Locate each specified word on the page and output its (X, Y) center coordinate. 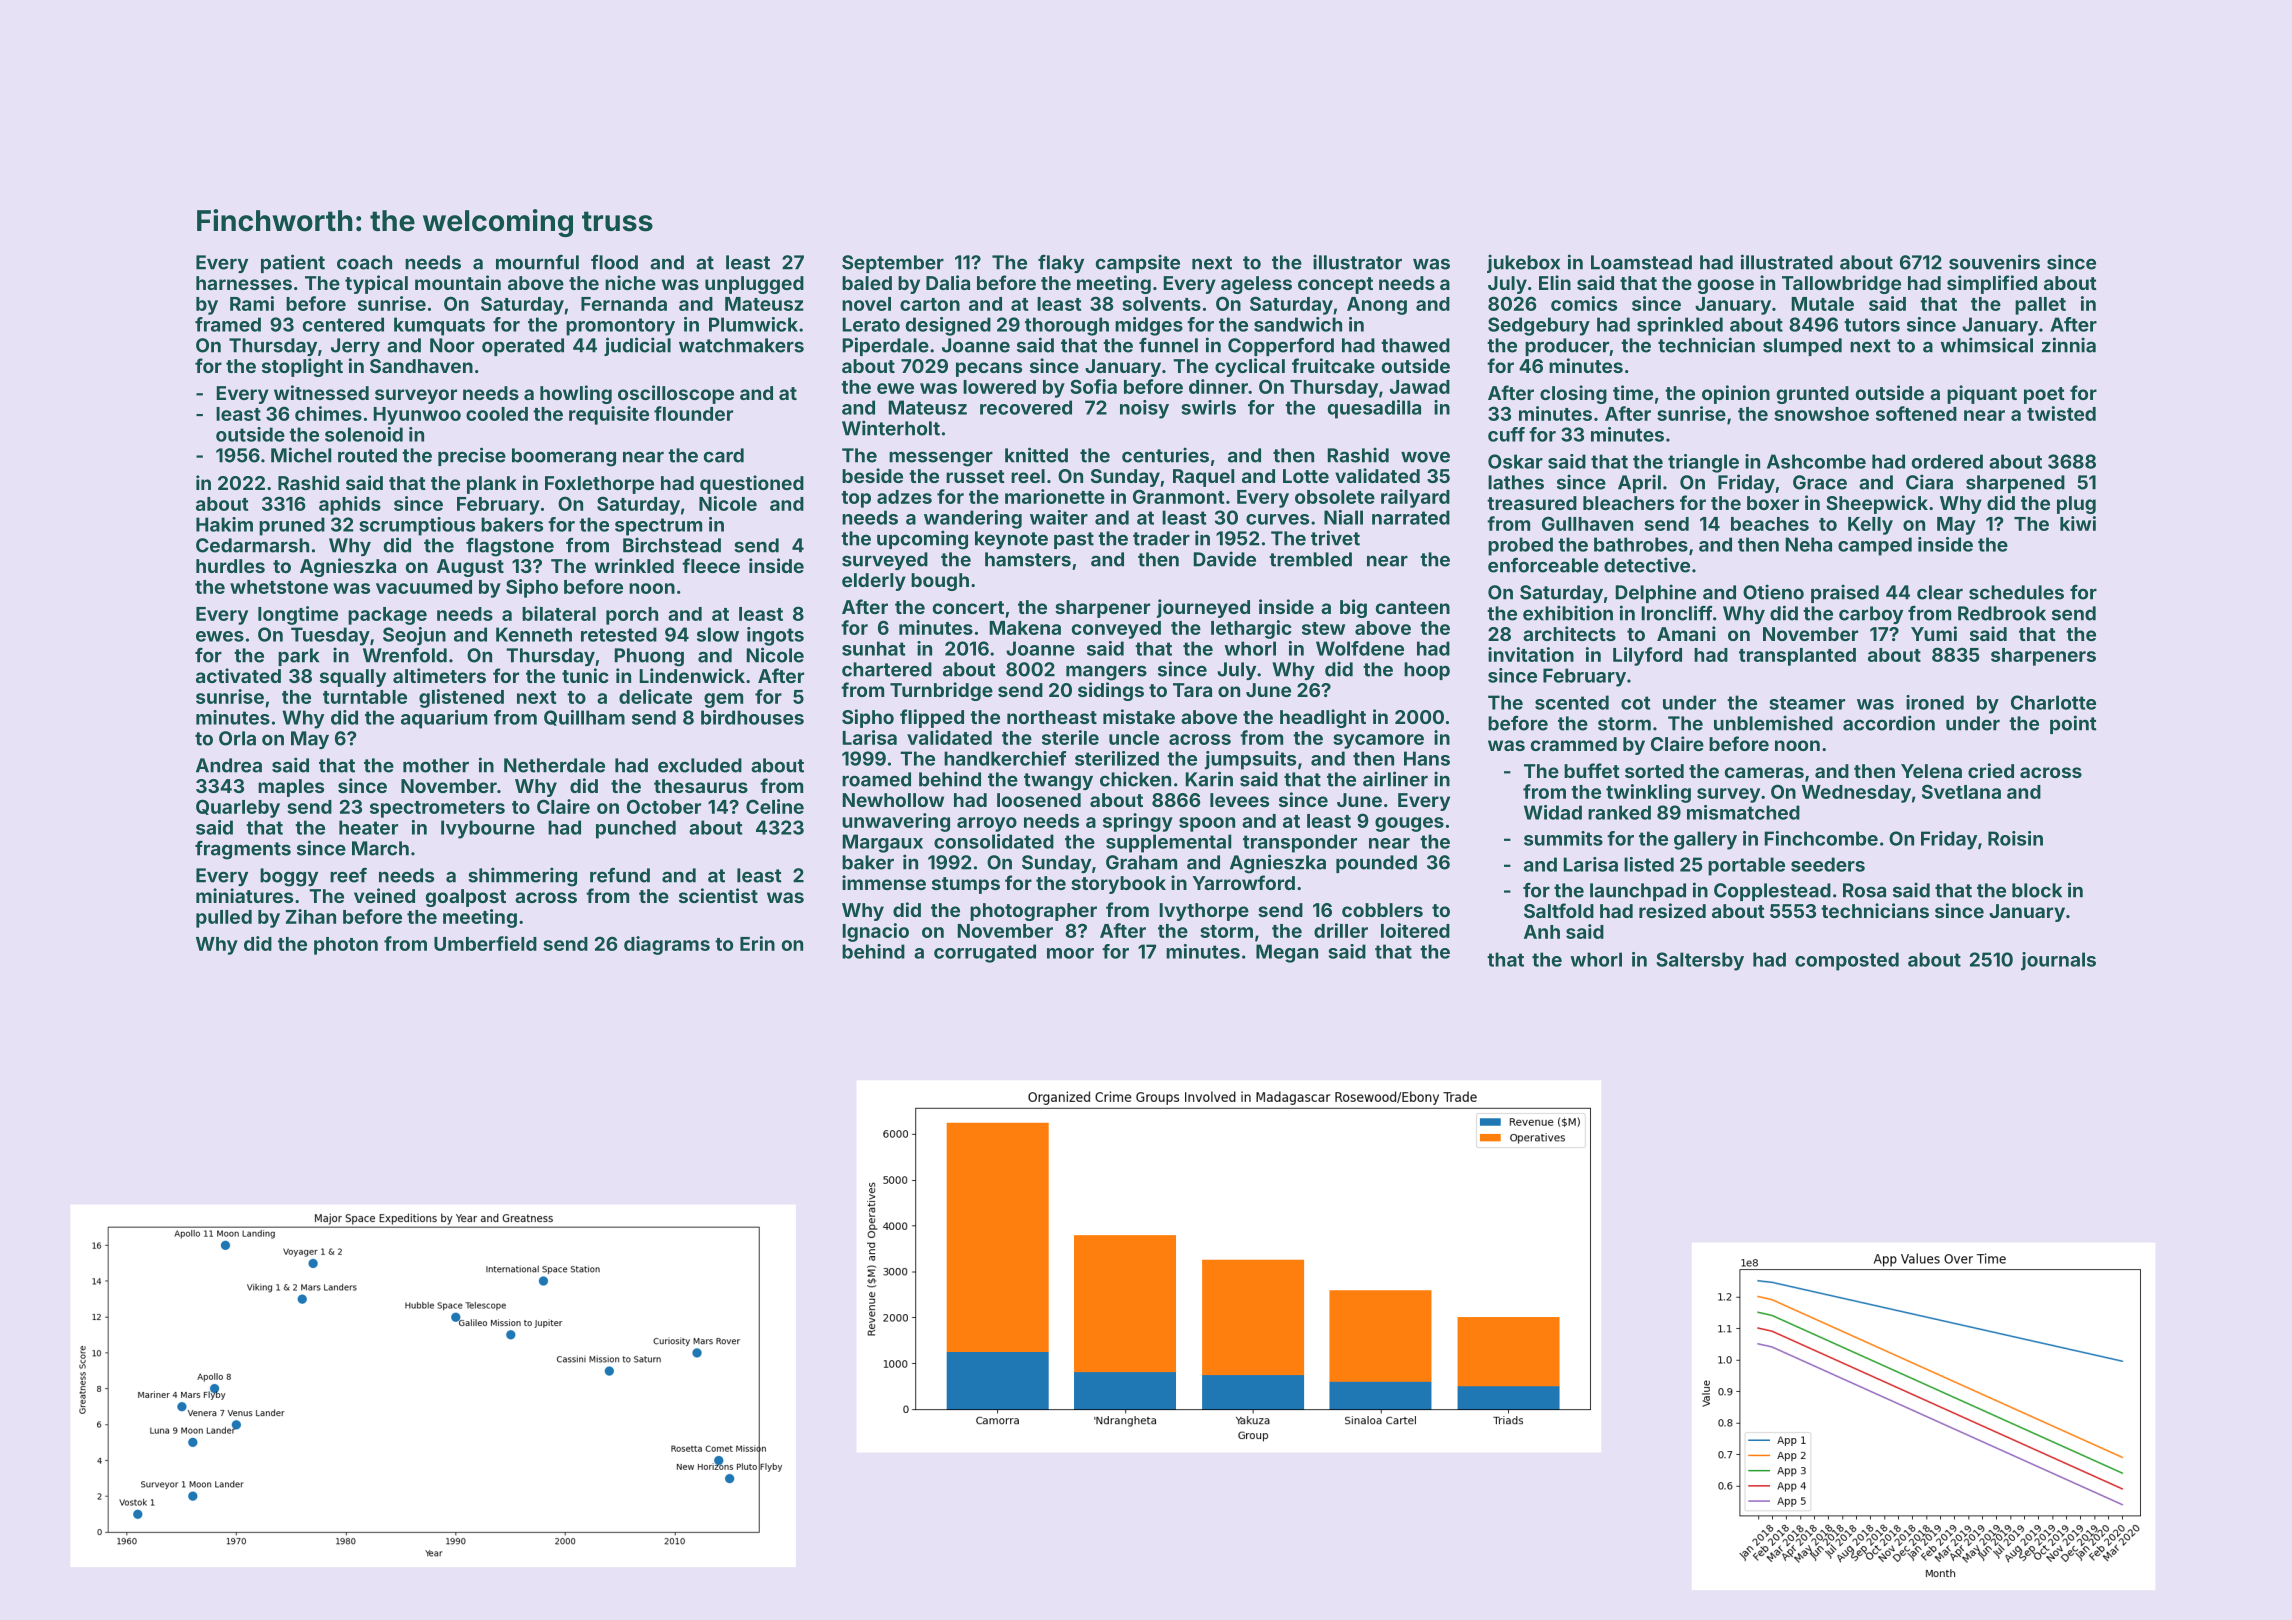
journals (2058, 961)
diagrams (667, 945)
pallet (2040, 306)
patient (293, 263)
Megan (1287, 953)
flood (614, 262)
